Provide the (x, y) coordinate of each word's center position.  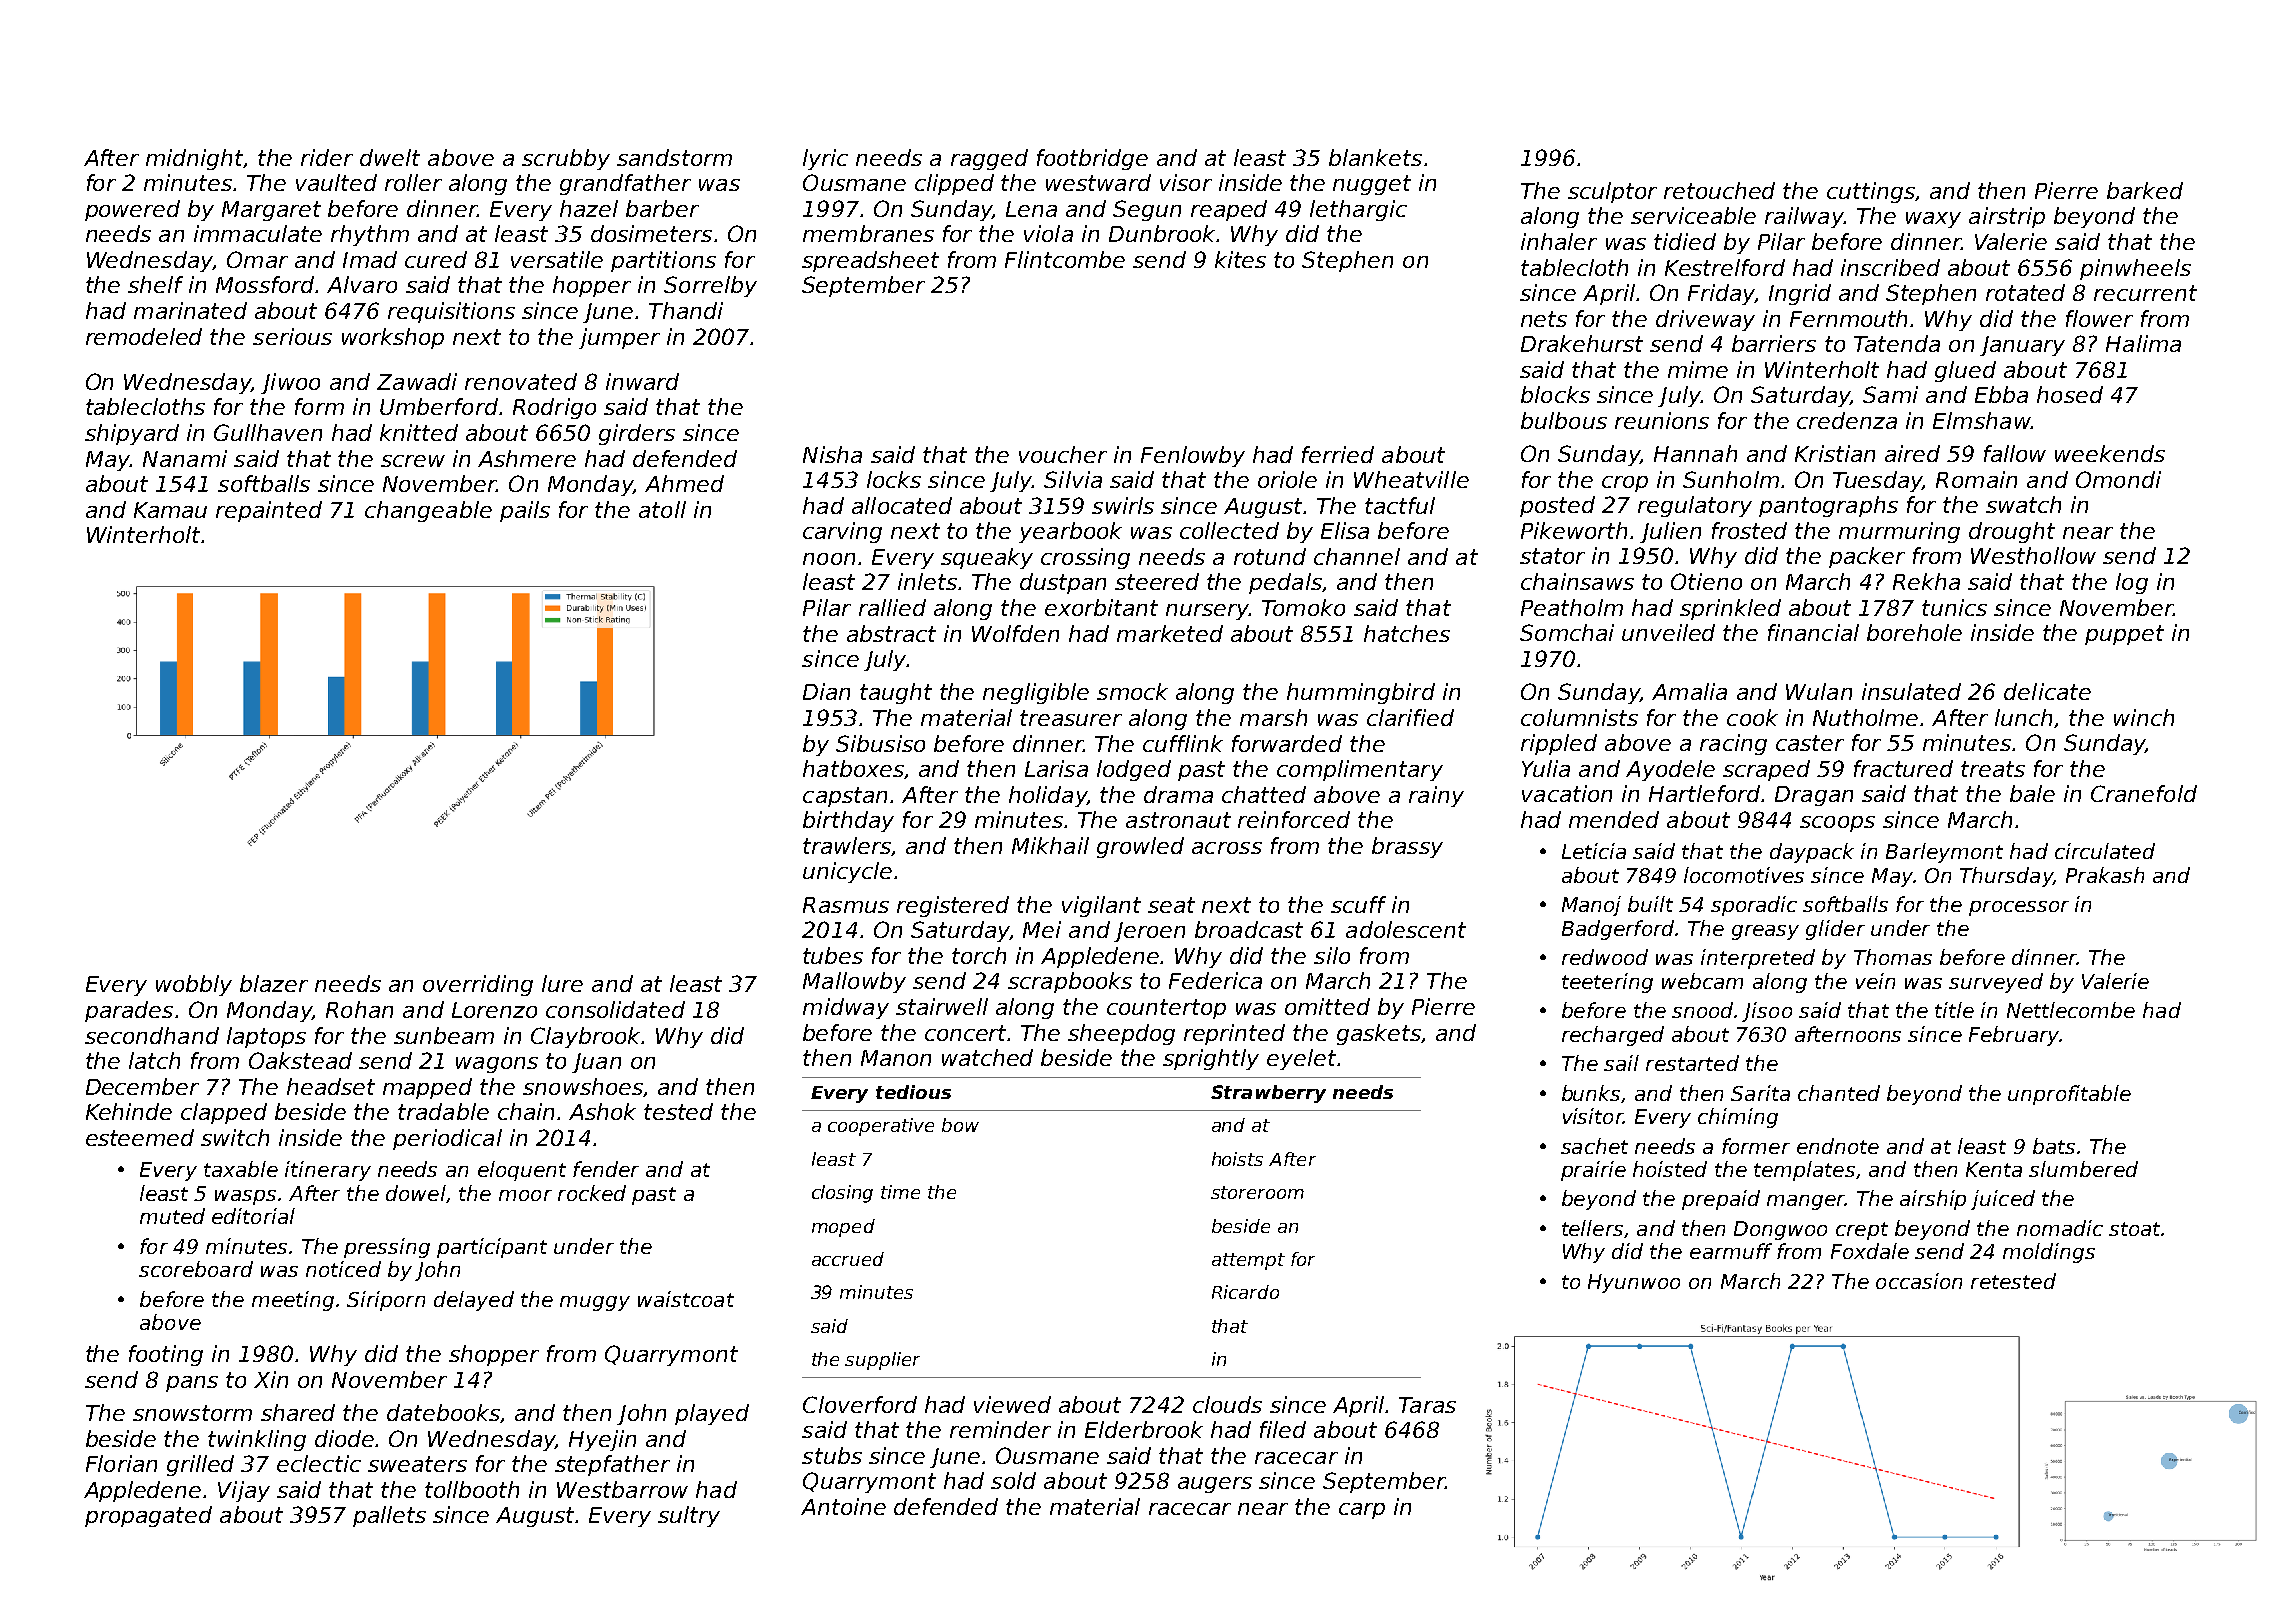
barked (2145, 190)
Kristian (1835, 453)
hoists (1237, 1159)
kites (1240, 259)
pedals (1285, 583)
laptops (266, 1037)
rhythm (370, 235)
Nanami (185, 458)
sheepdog (1121, 1034)
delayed (474, 1301)
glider (1835, 930)
